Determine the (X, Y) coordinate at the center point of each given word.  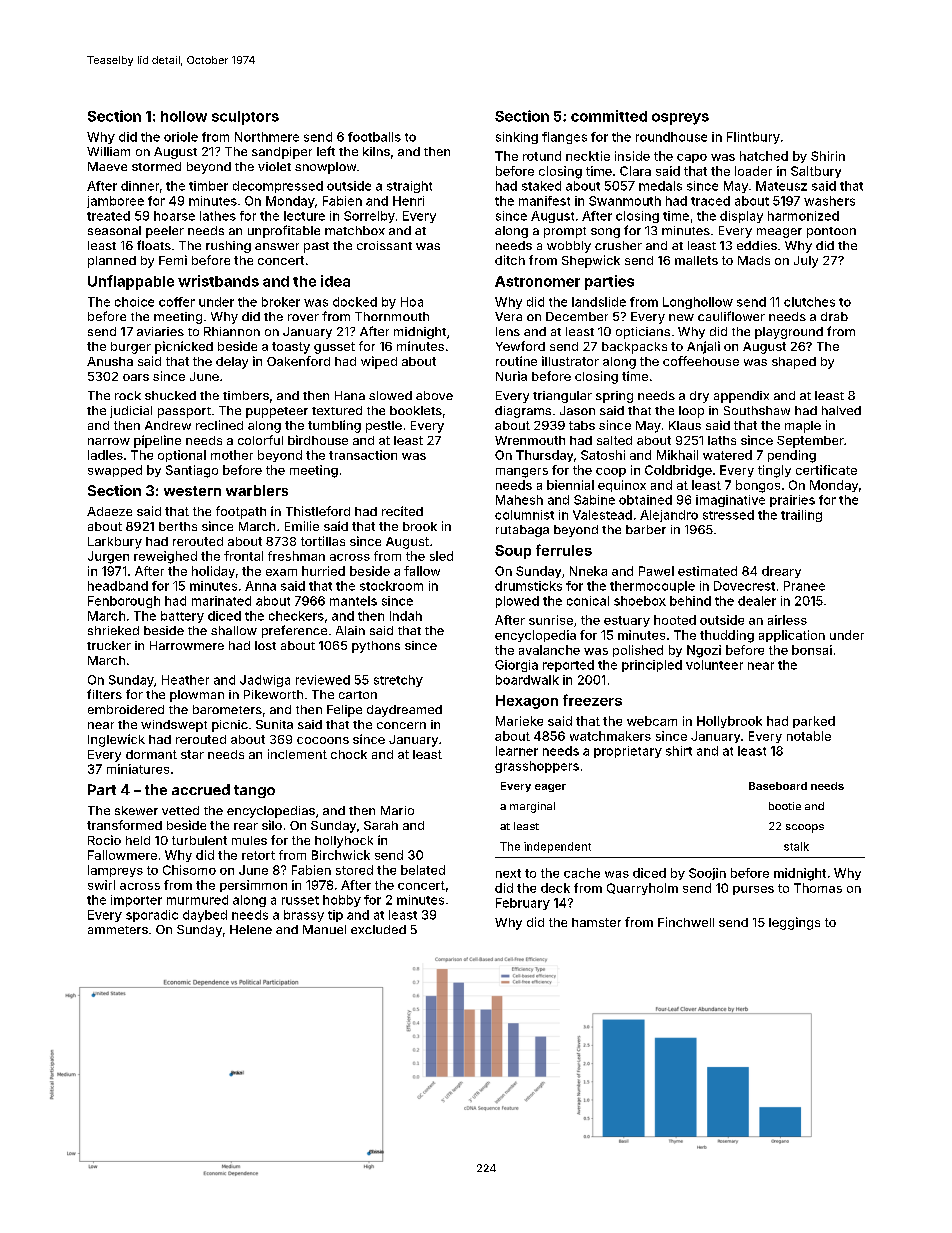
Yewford (520, 346)
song (605, 233)
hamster (596, 922)
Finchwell (686, 922)
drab (834, 316)
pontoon (831, 232)
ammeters (118, 930)
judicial (131, 412)
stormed (156, 166)
